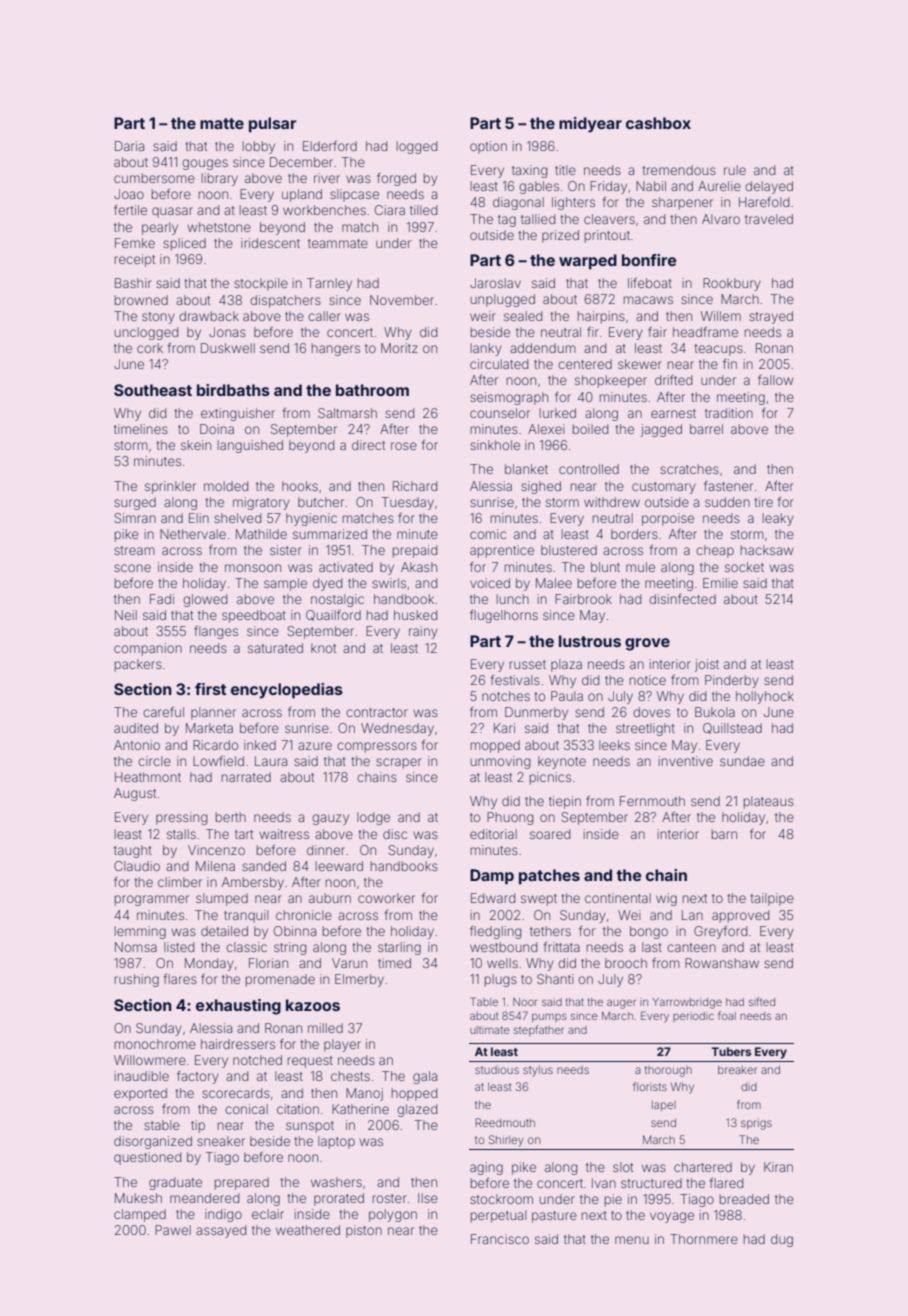 The image size is (908, 1316). What do you see at coordinates (162, 599) in the screenshot?
I see `Fadi` at bounding box center [162, 599].
